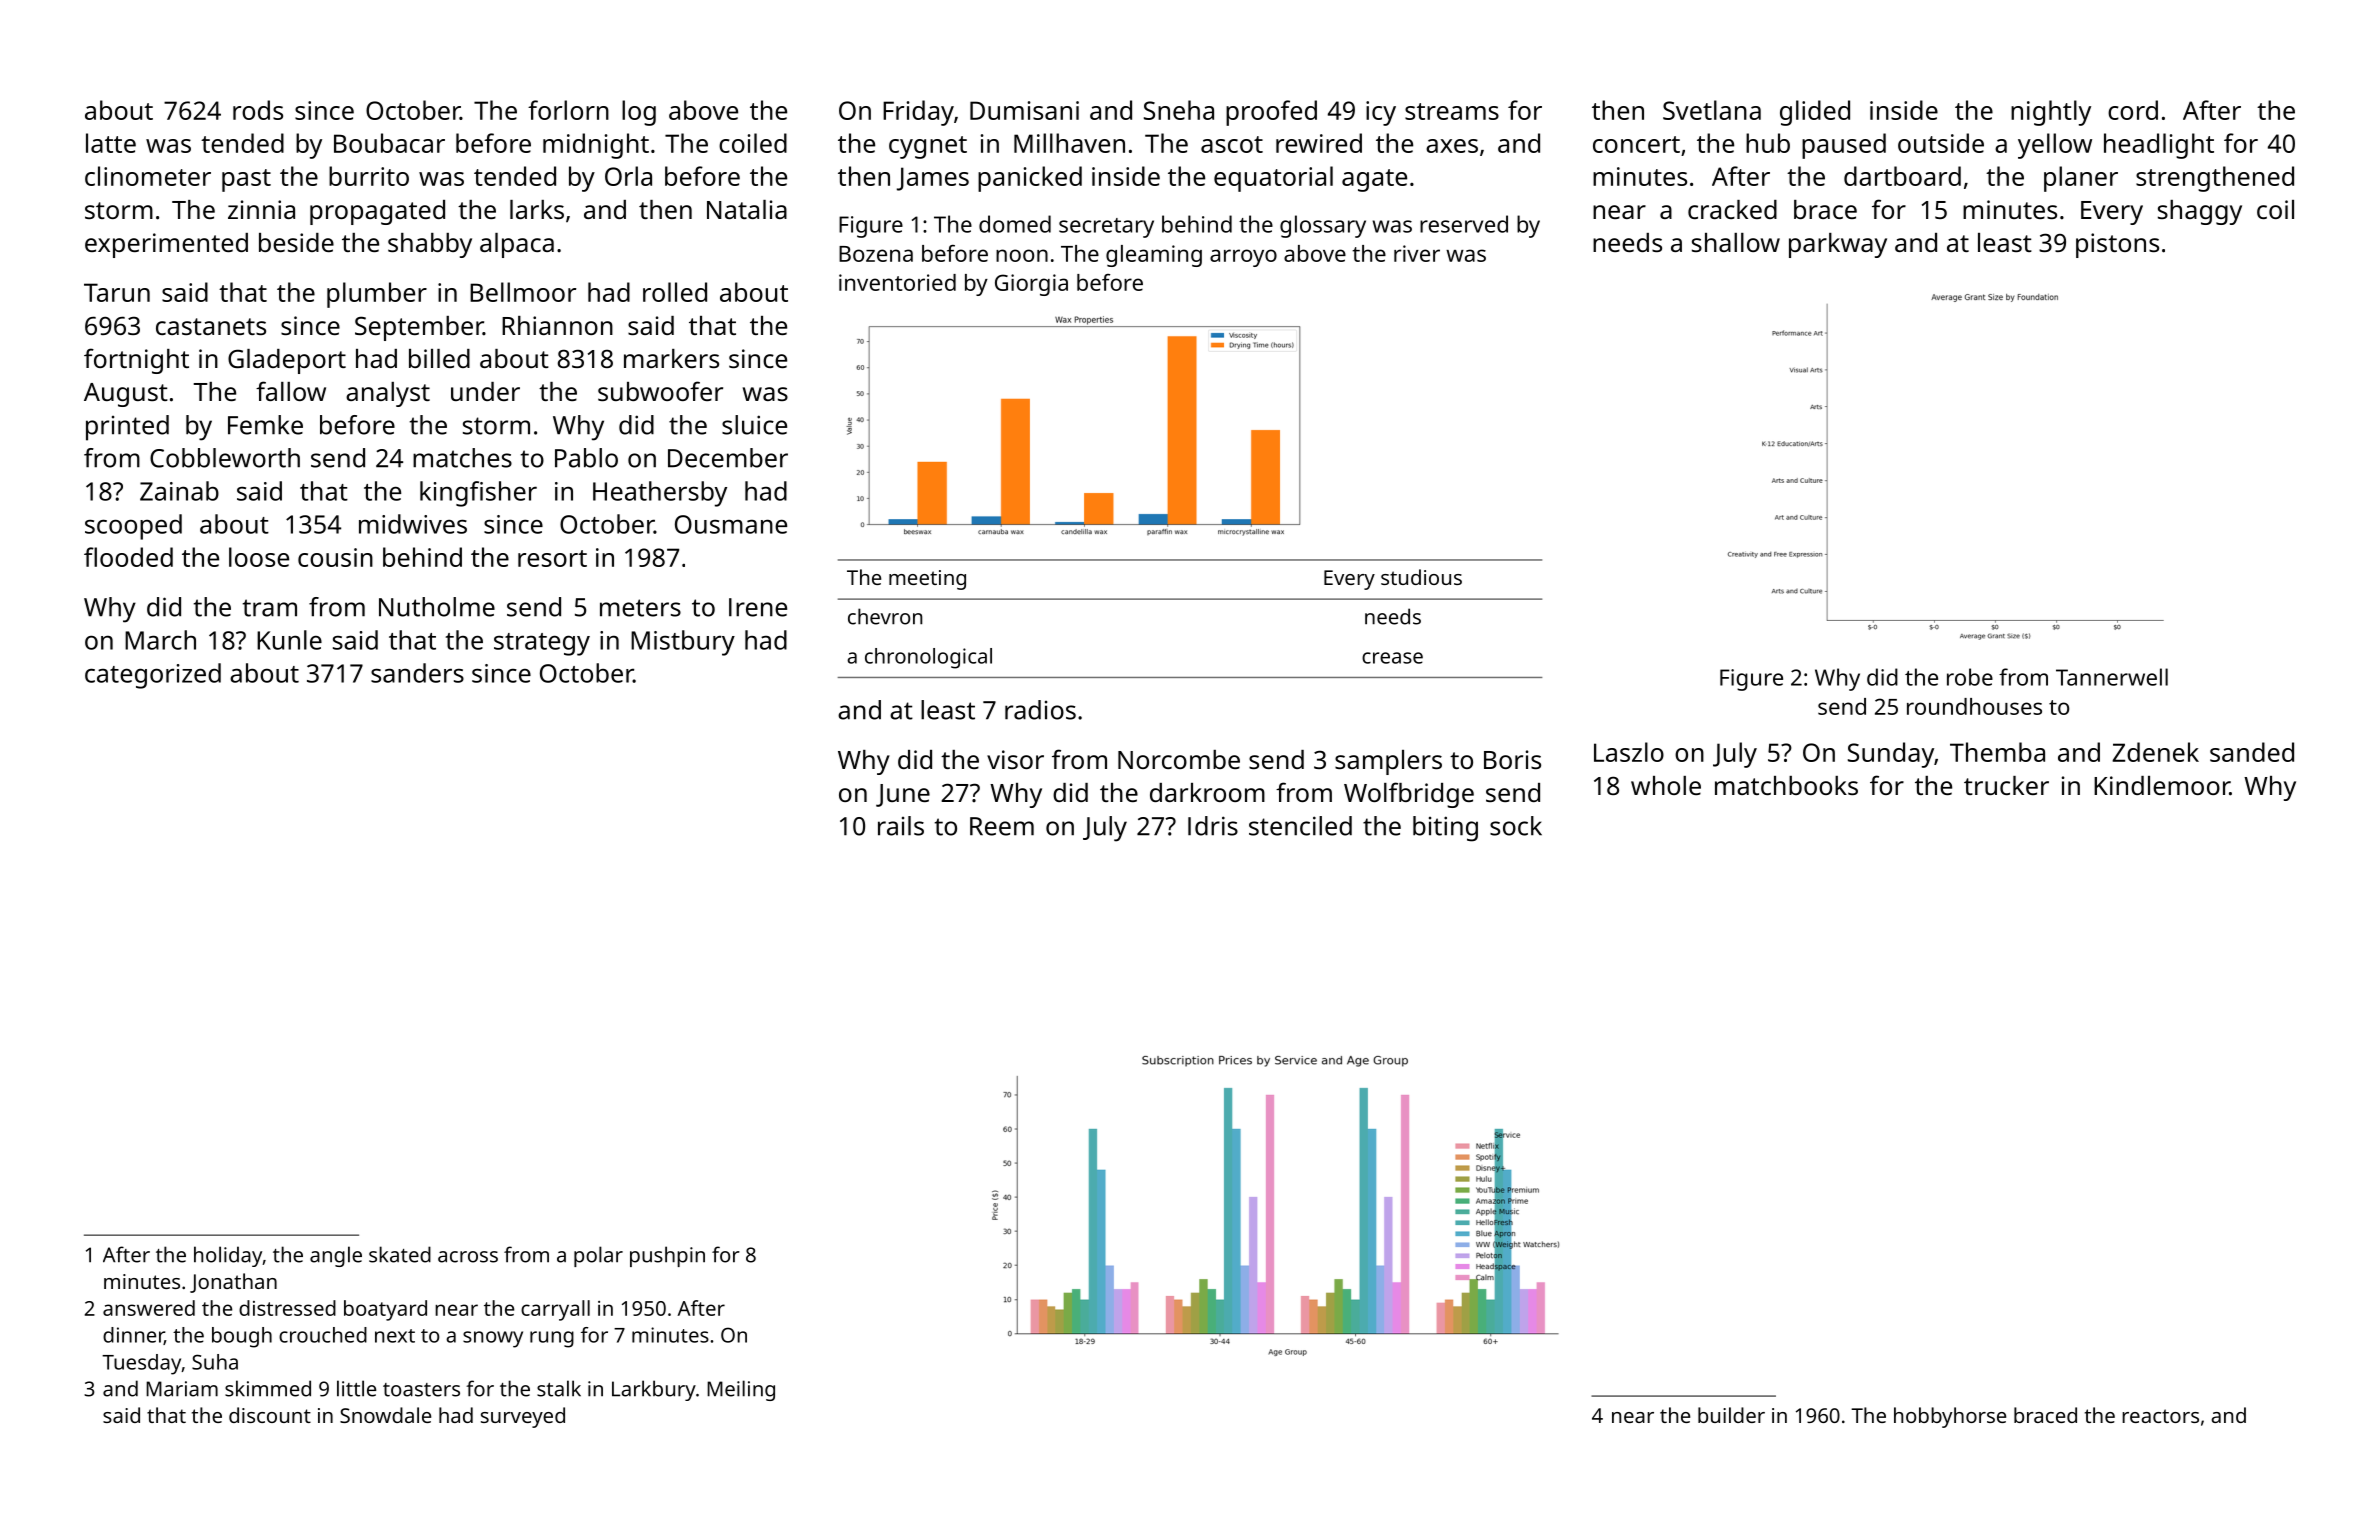  Describe the element at coordinates (523, 1417) in the document. I see `surveyed` at that location.
